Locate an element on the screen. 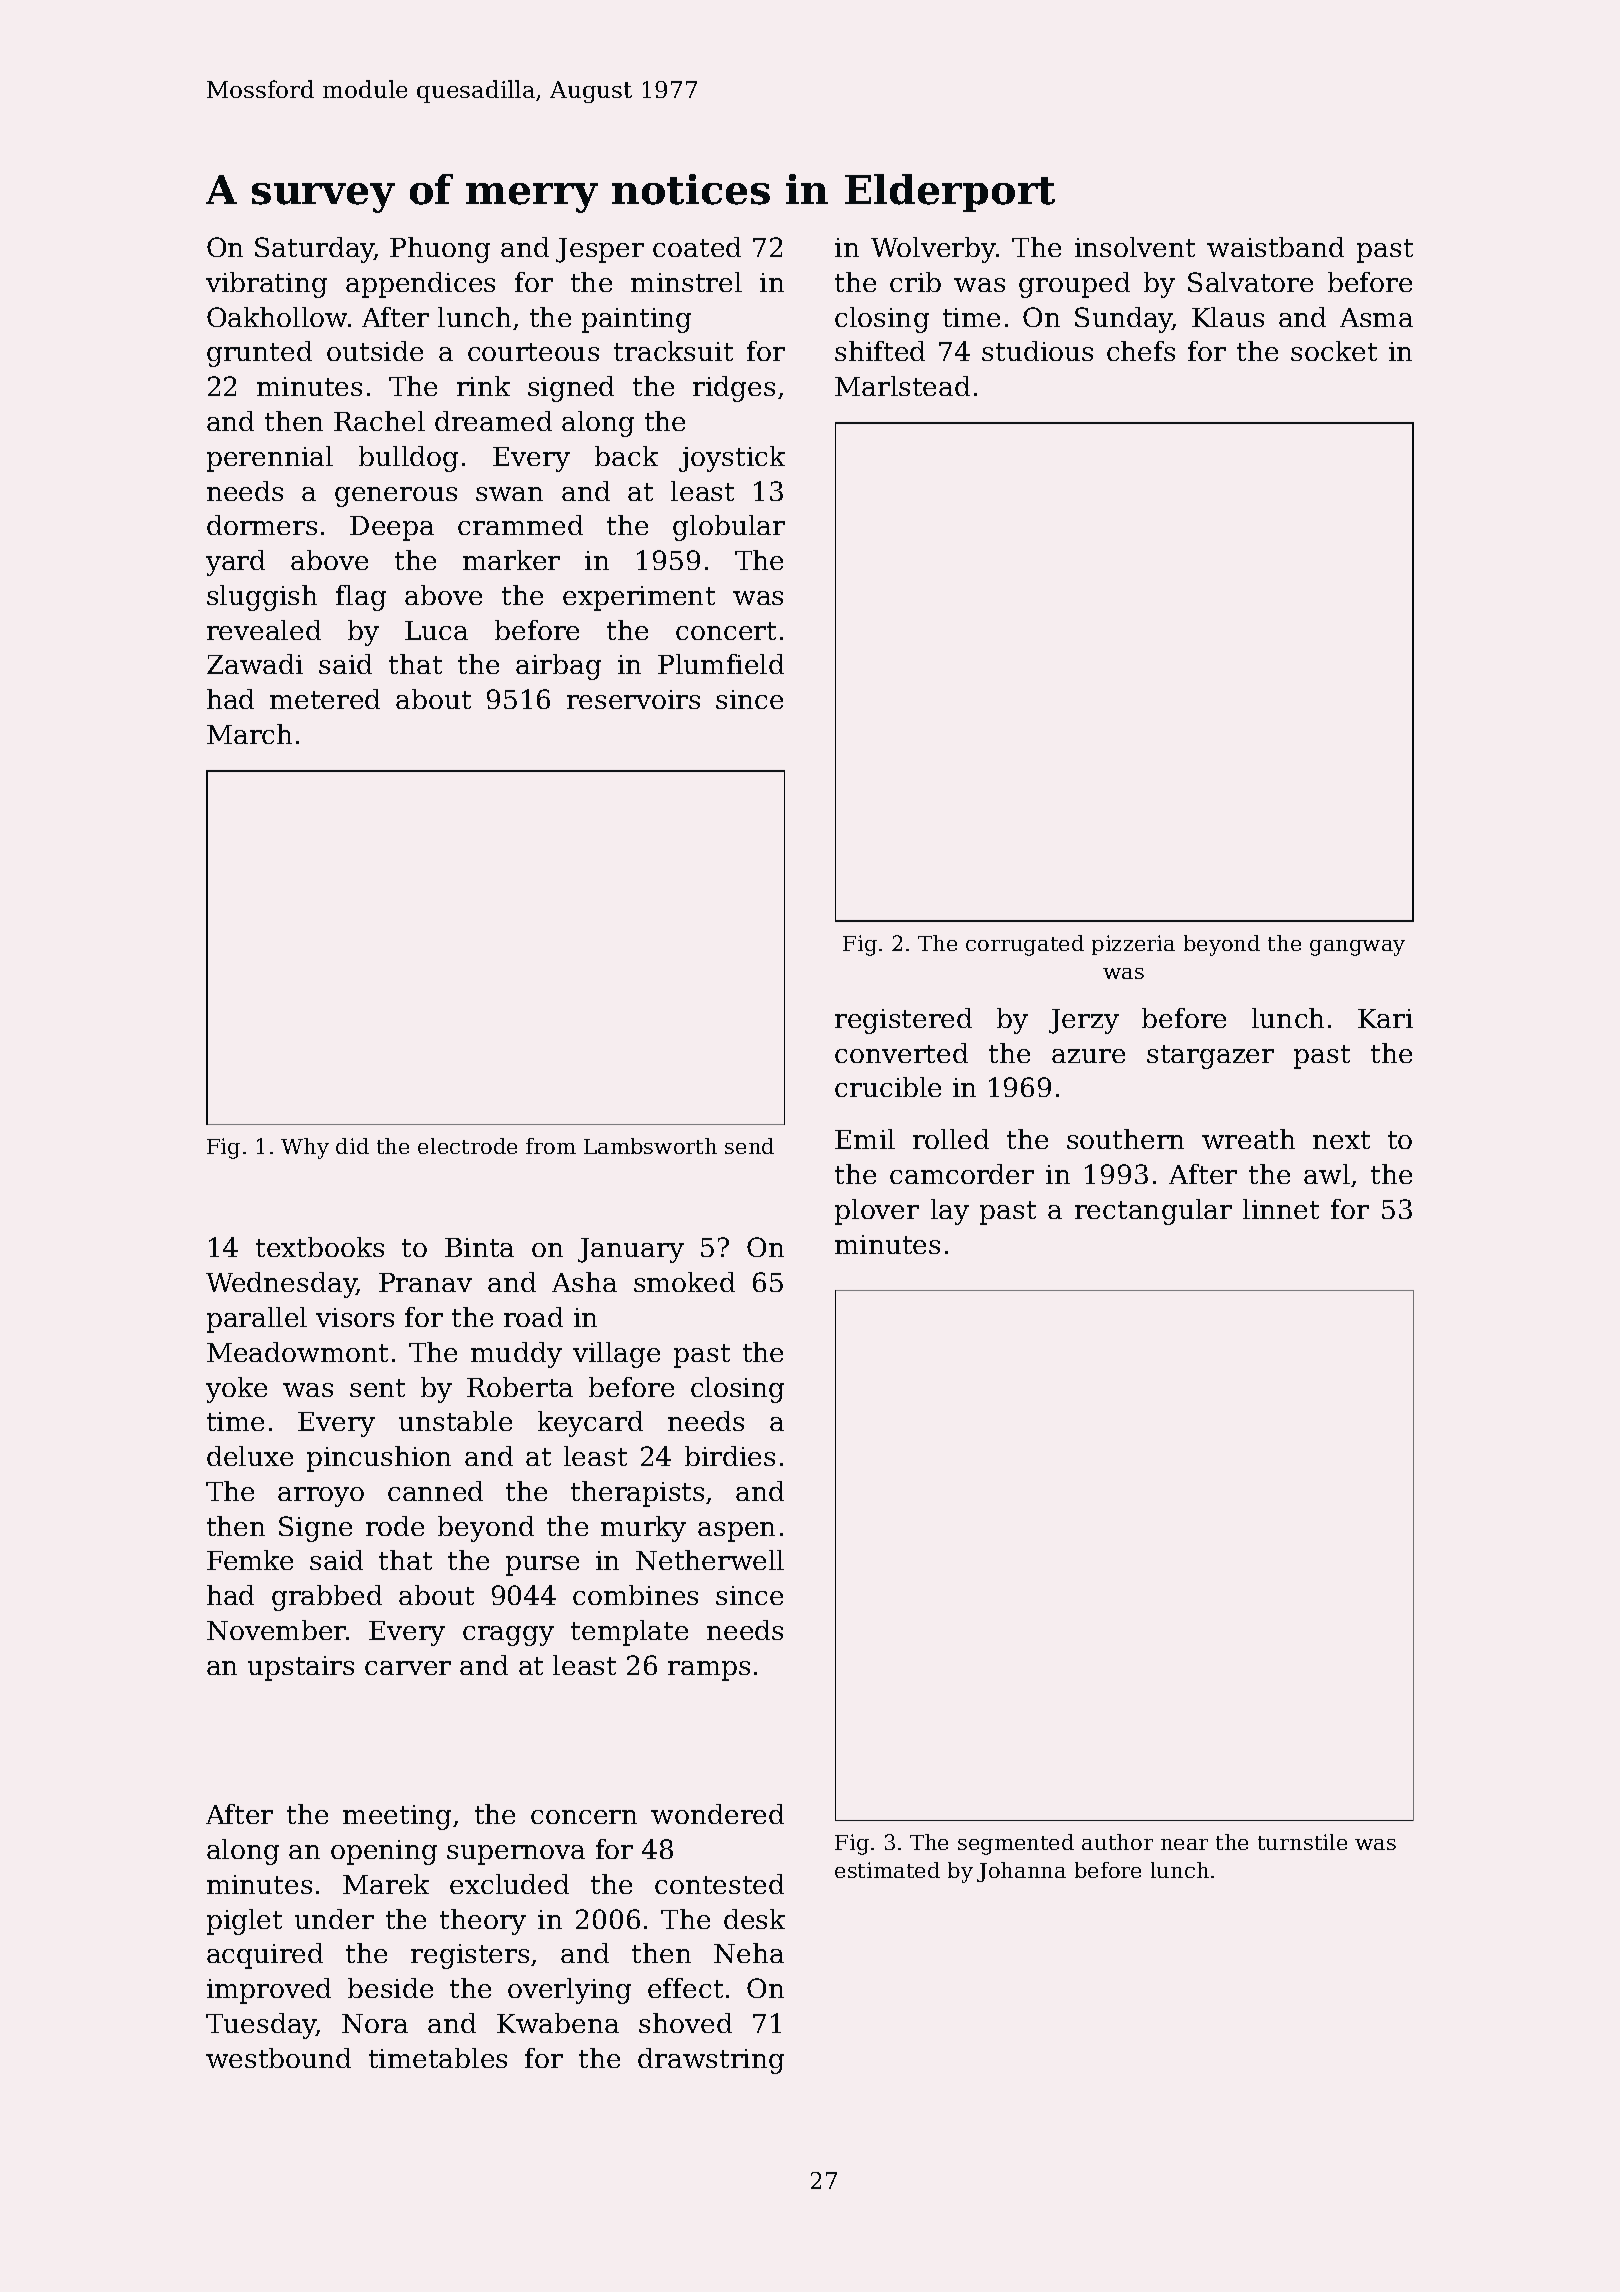 The width and height of the screenshot is (1620, 2292). outside is located at coordinates (375, 351).
